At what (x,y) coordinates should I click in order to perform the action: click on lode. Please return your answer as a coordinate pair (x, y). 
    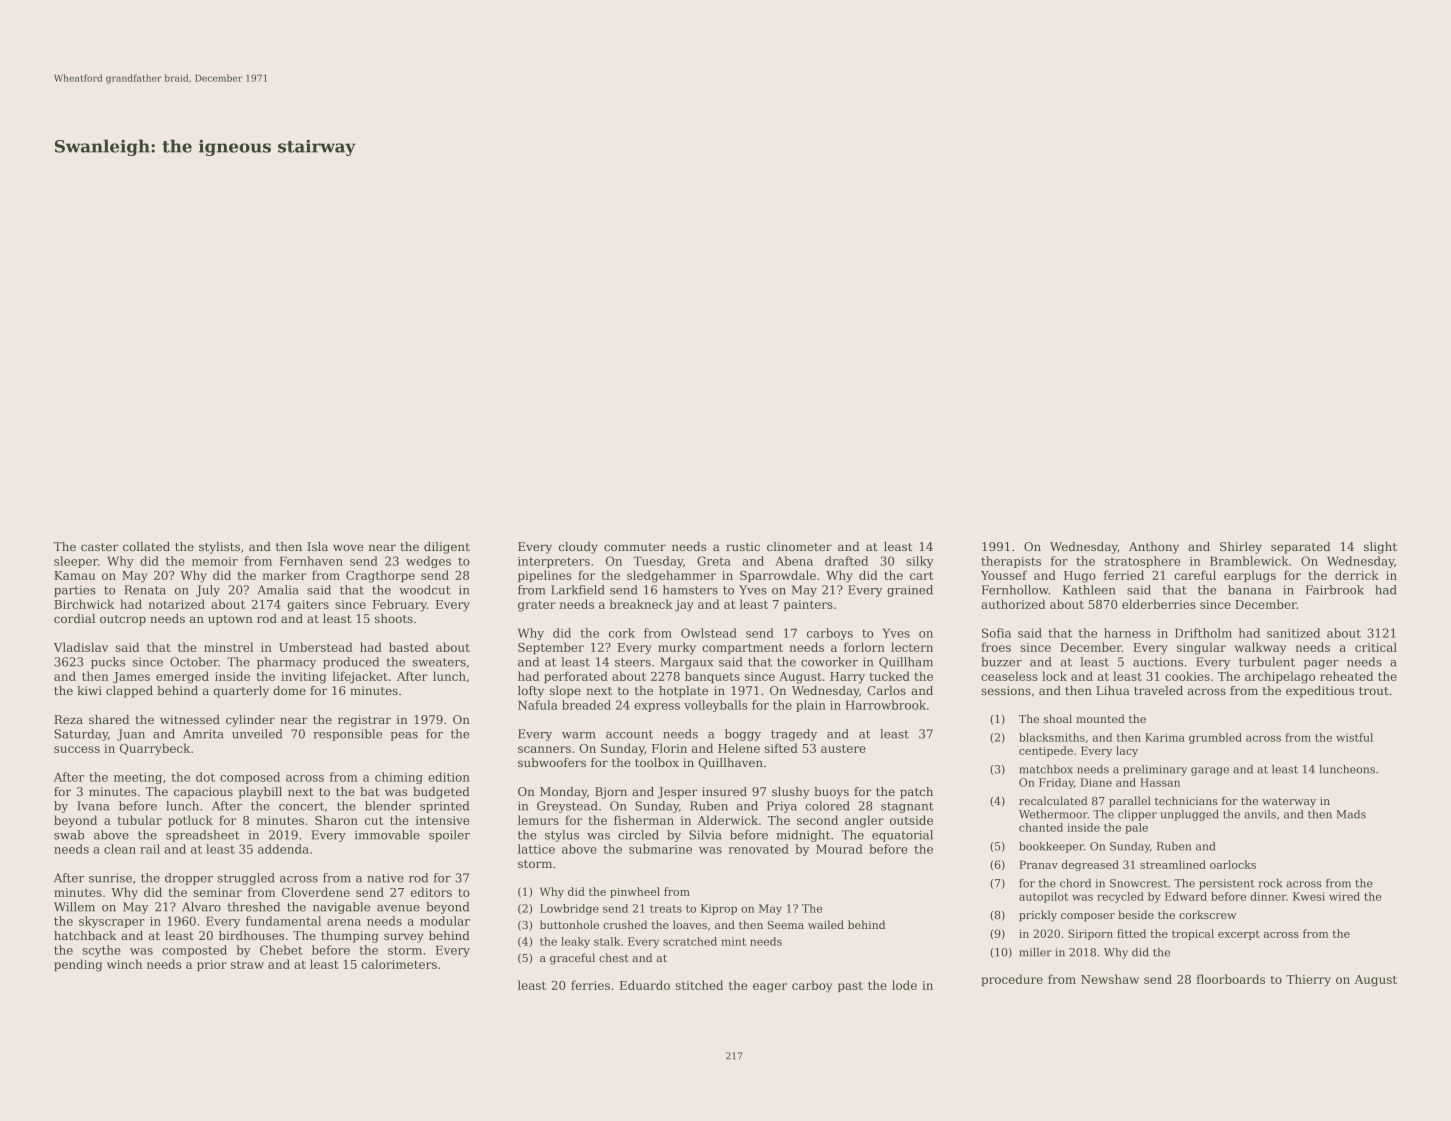
    Looking at the image, I should click on (904, 985).
